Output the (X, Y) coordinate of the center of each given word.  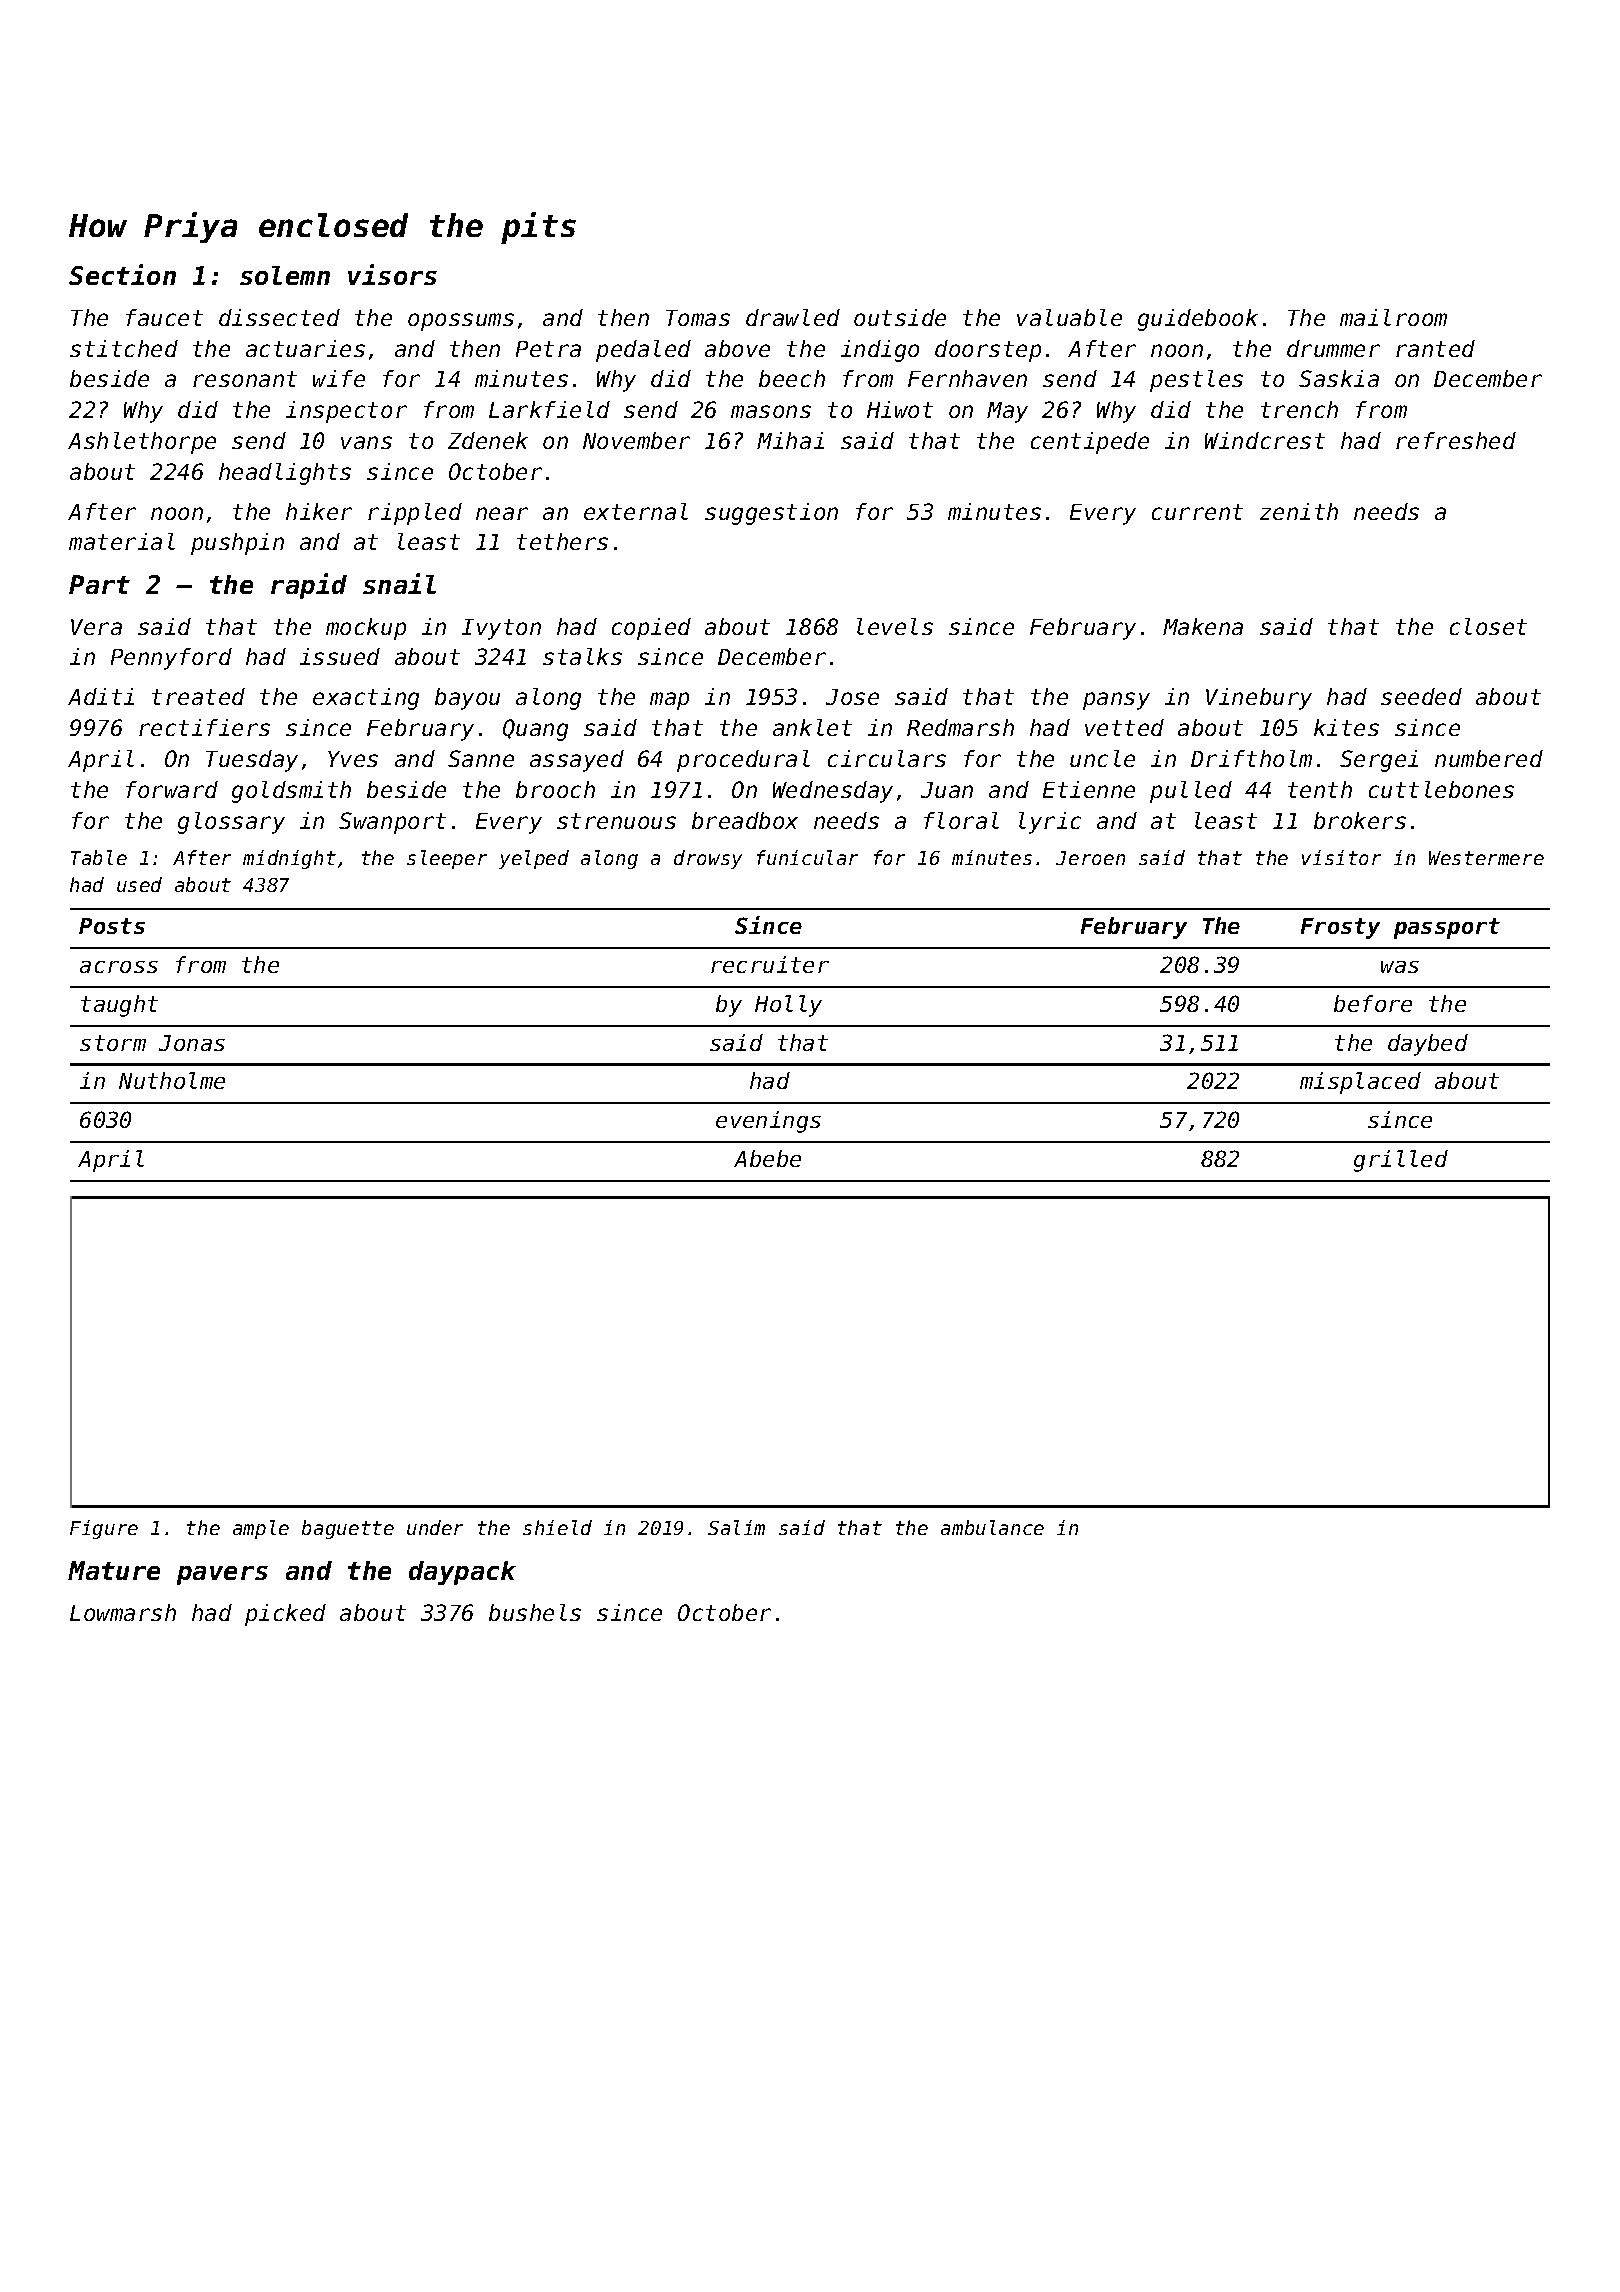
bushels (535, 1612)
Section (122, 274)
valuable (1069, 317)
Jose (852, 697)
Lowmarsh (123, 1612)
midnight (289, 859)
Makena (1203, 626)
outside (900, 317)
